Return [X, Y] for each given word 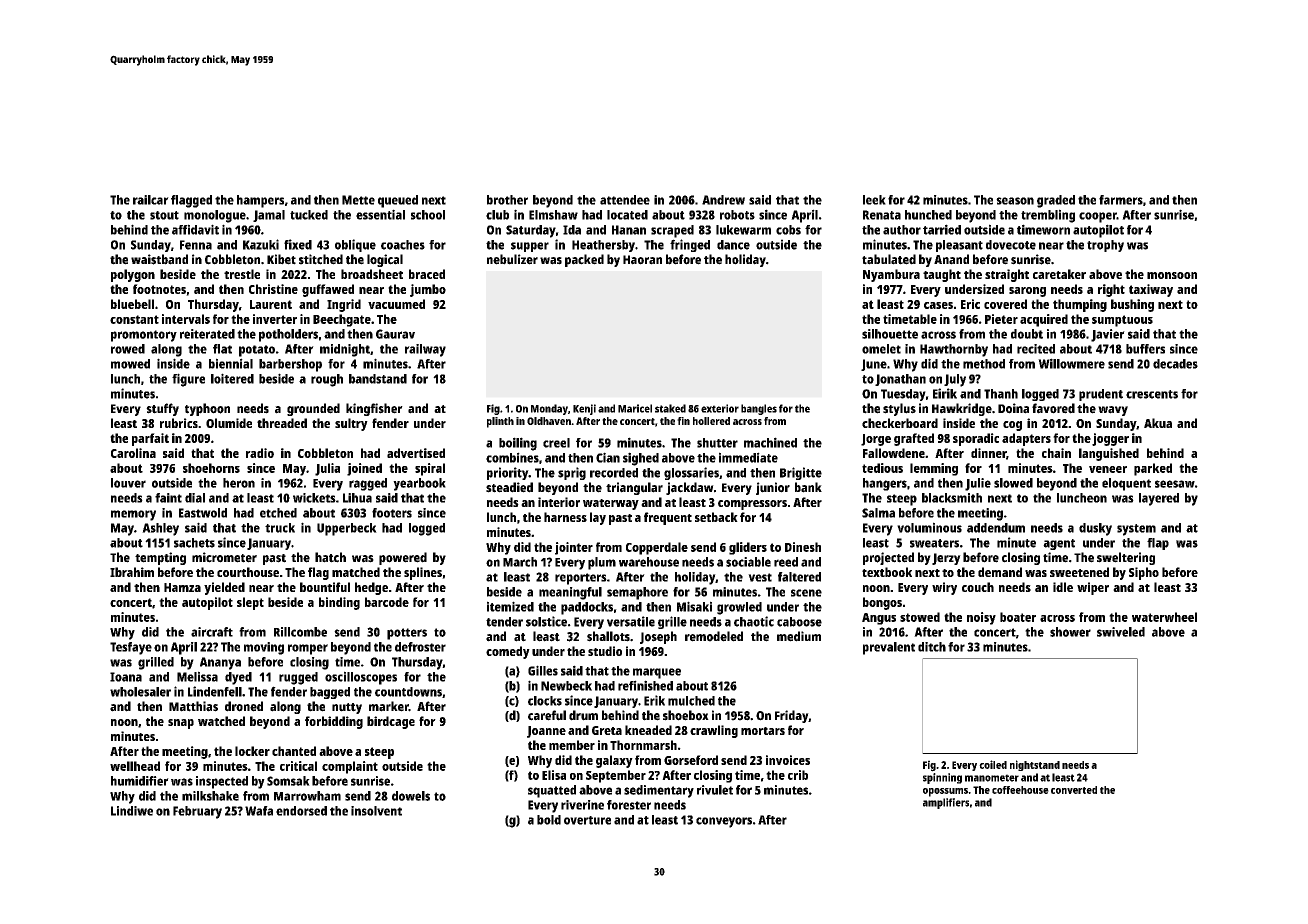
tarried [942, 229]
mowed [130, 364]
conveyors [724, 822]
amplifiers [946, 803]
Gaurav [395, 334]
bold [549, 820]
